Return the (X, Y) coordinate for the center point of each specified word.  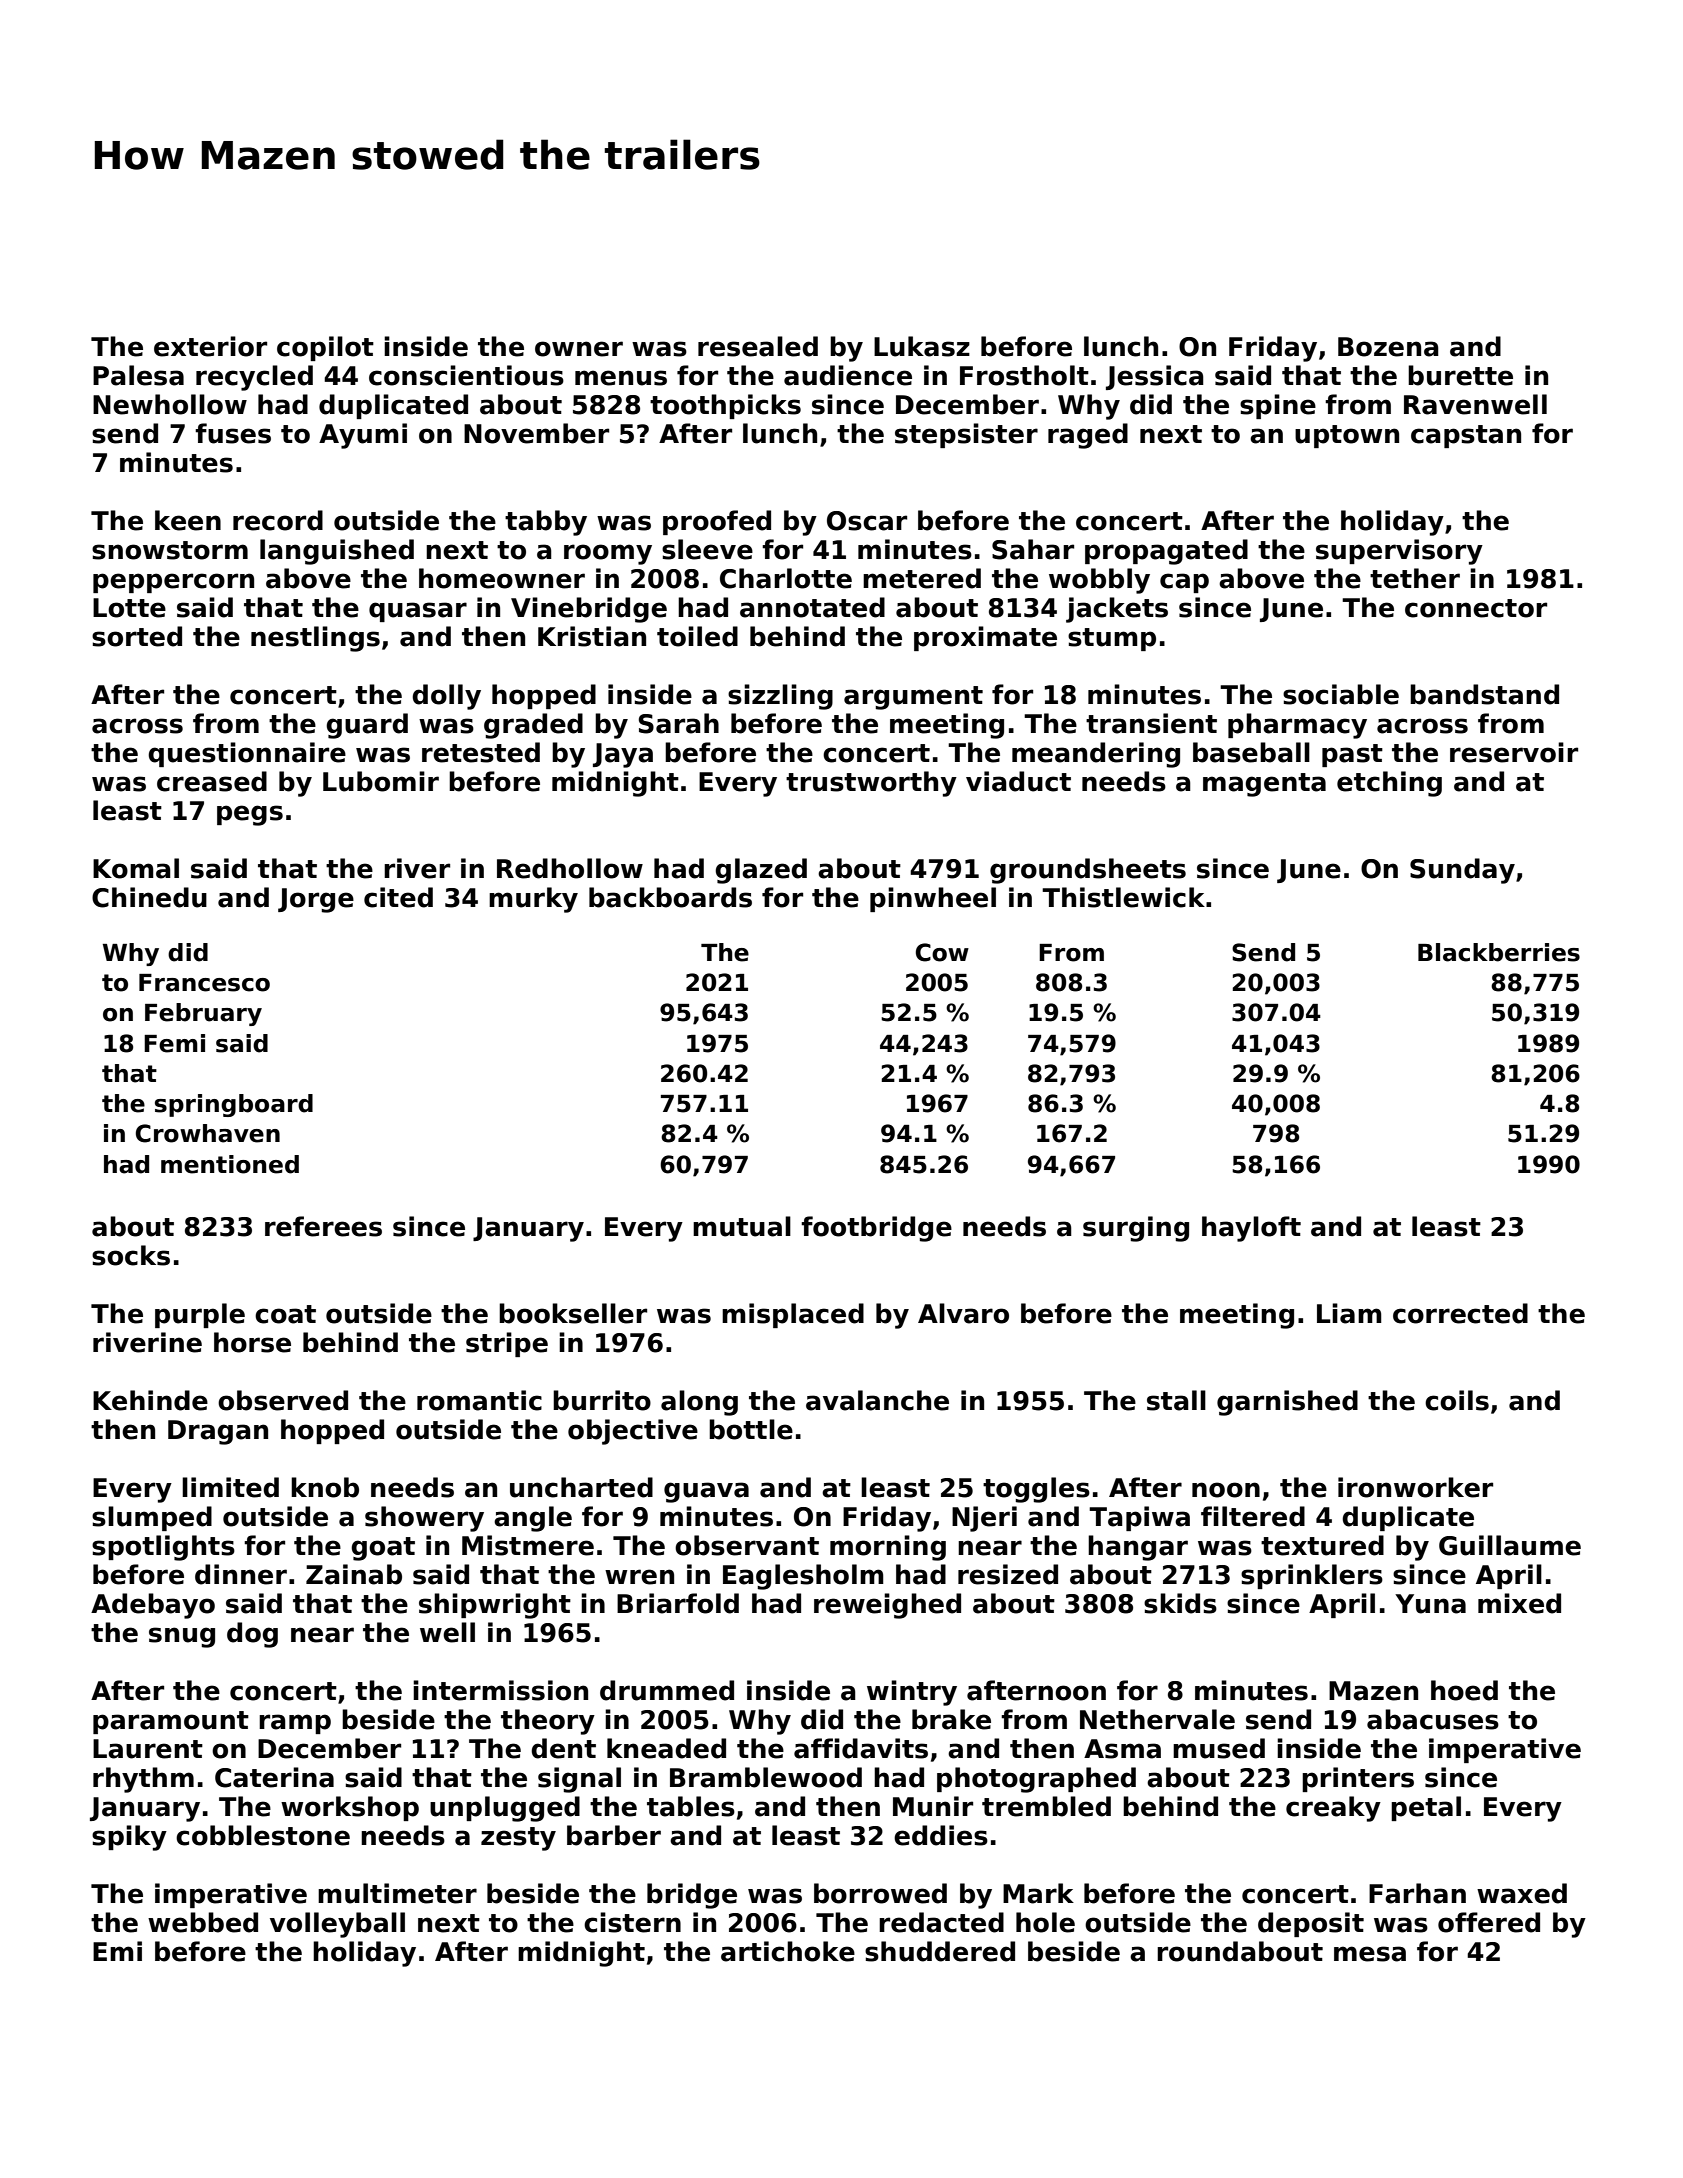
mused (1219, 1748)
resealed (758, 346)
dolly (446, 697)
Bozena (1388, 347)
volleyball (337, 1925)
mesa (1370, 1954)
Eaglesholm (803, 1577)
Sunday (1462, 871)
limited (230, 1487)
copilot (325, 348)
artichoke (788, 1951)
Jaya (623, 755)
